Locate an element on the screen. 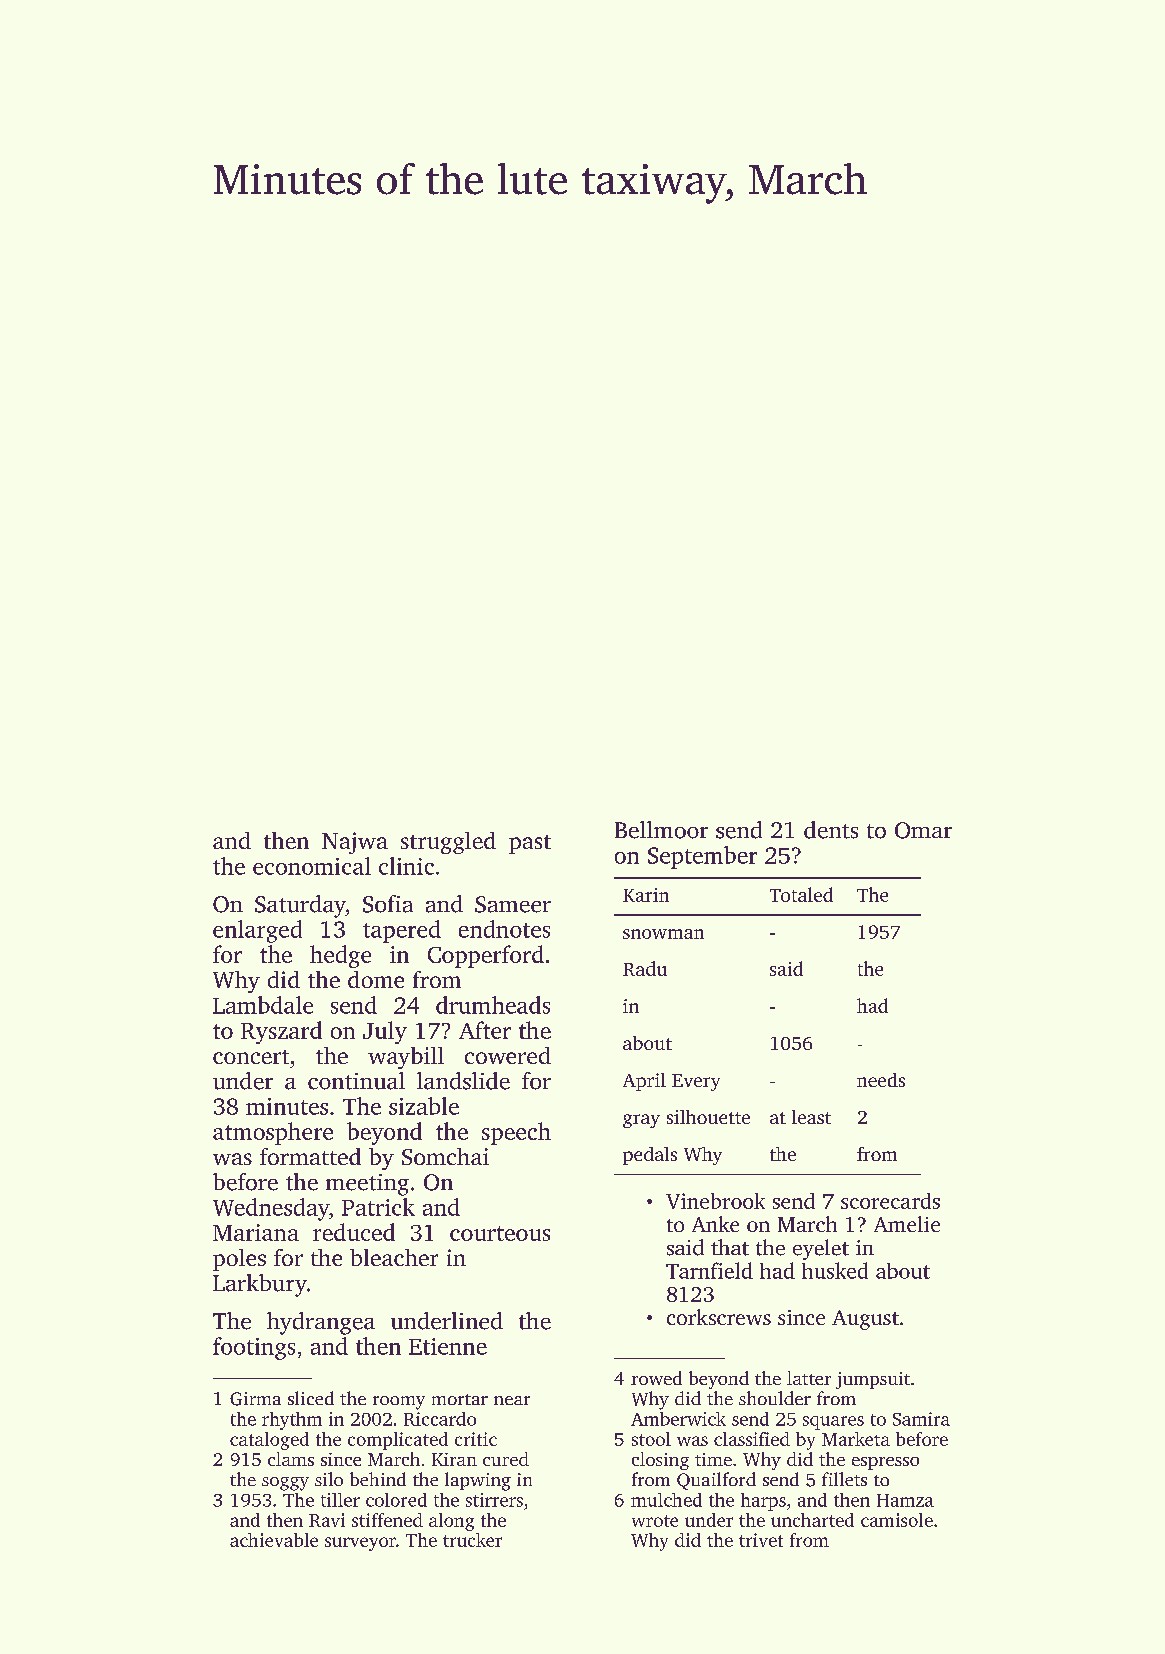 Image resolution: width=1165 pixels, height=1654 pixels. Bellmoor is located at coordinates (661, 830).
